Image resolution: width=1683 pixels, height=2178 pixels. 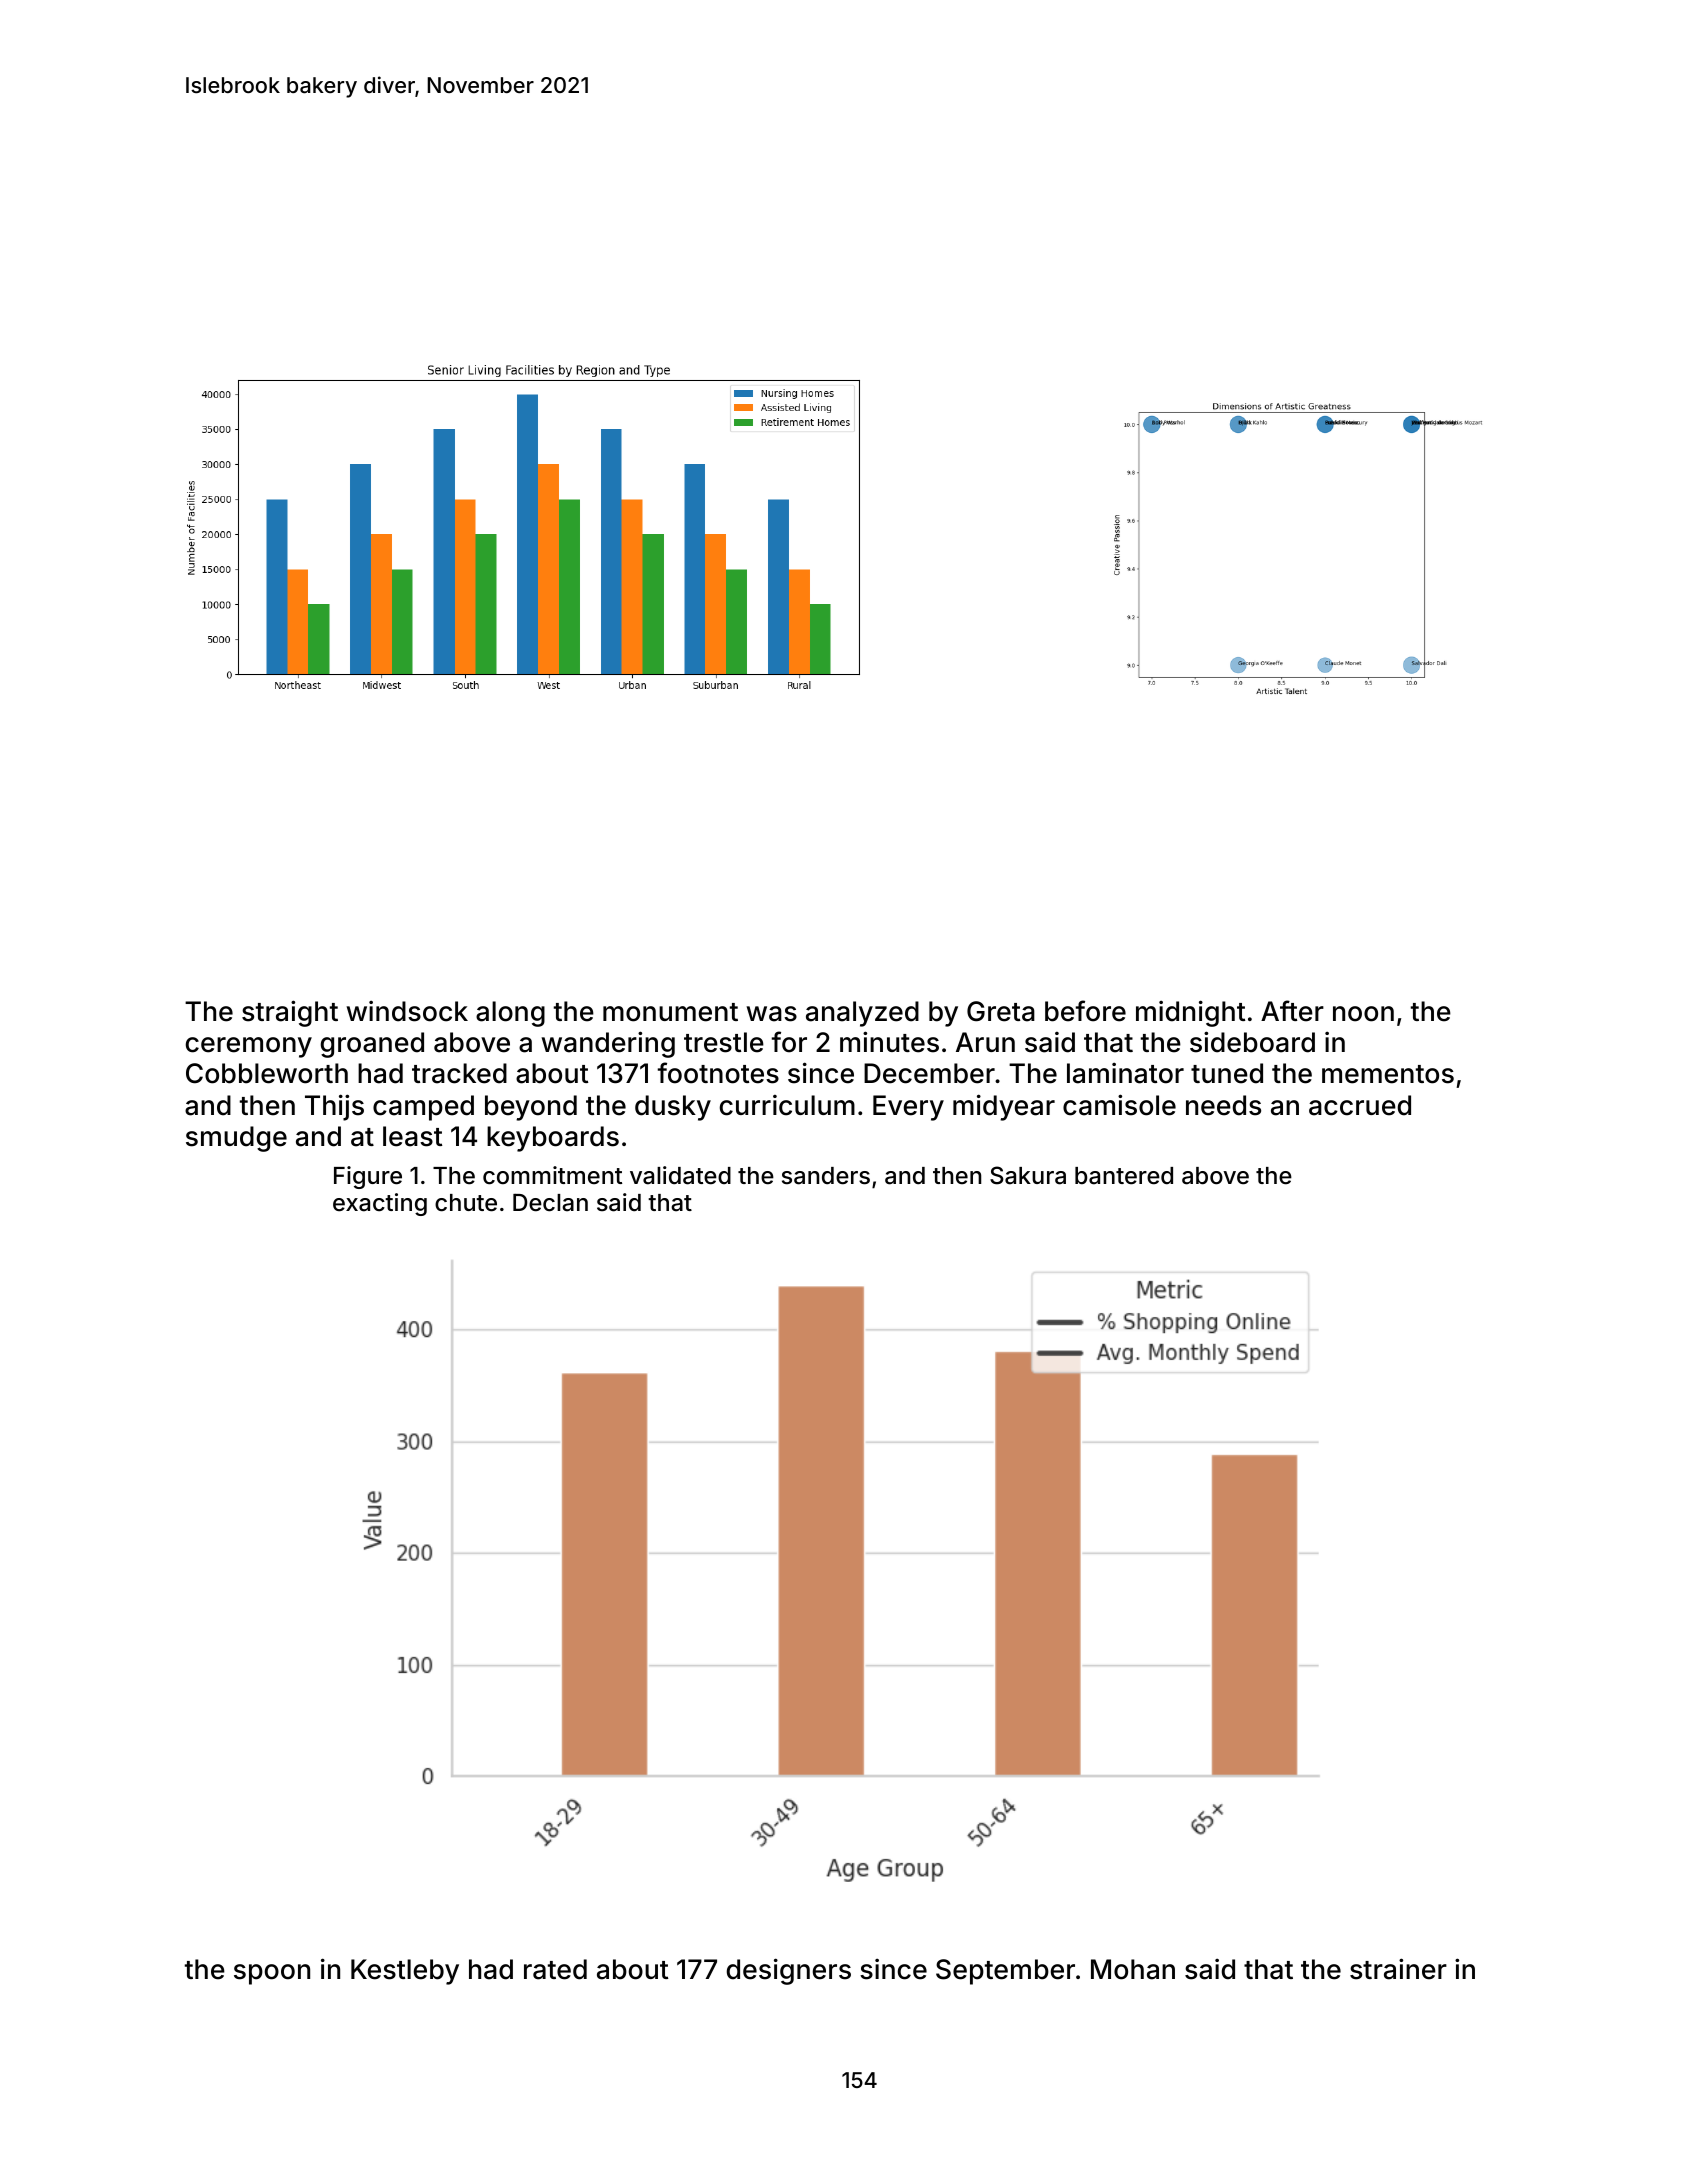 I want to click on Declan, so click(x=550, y=1202).
